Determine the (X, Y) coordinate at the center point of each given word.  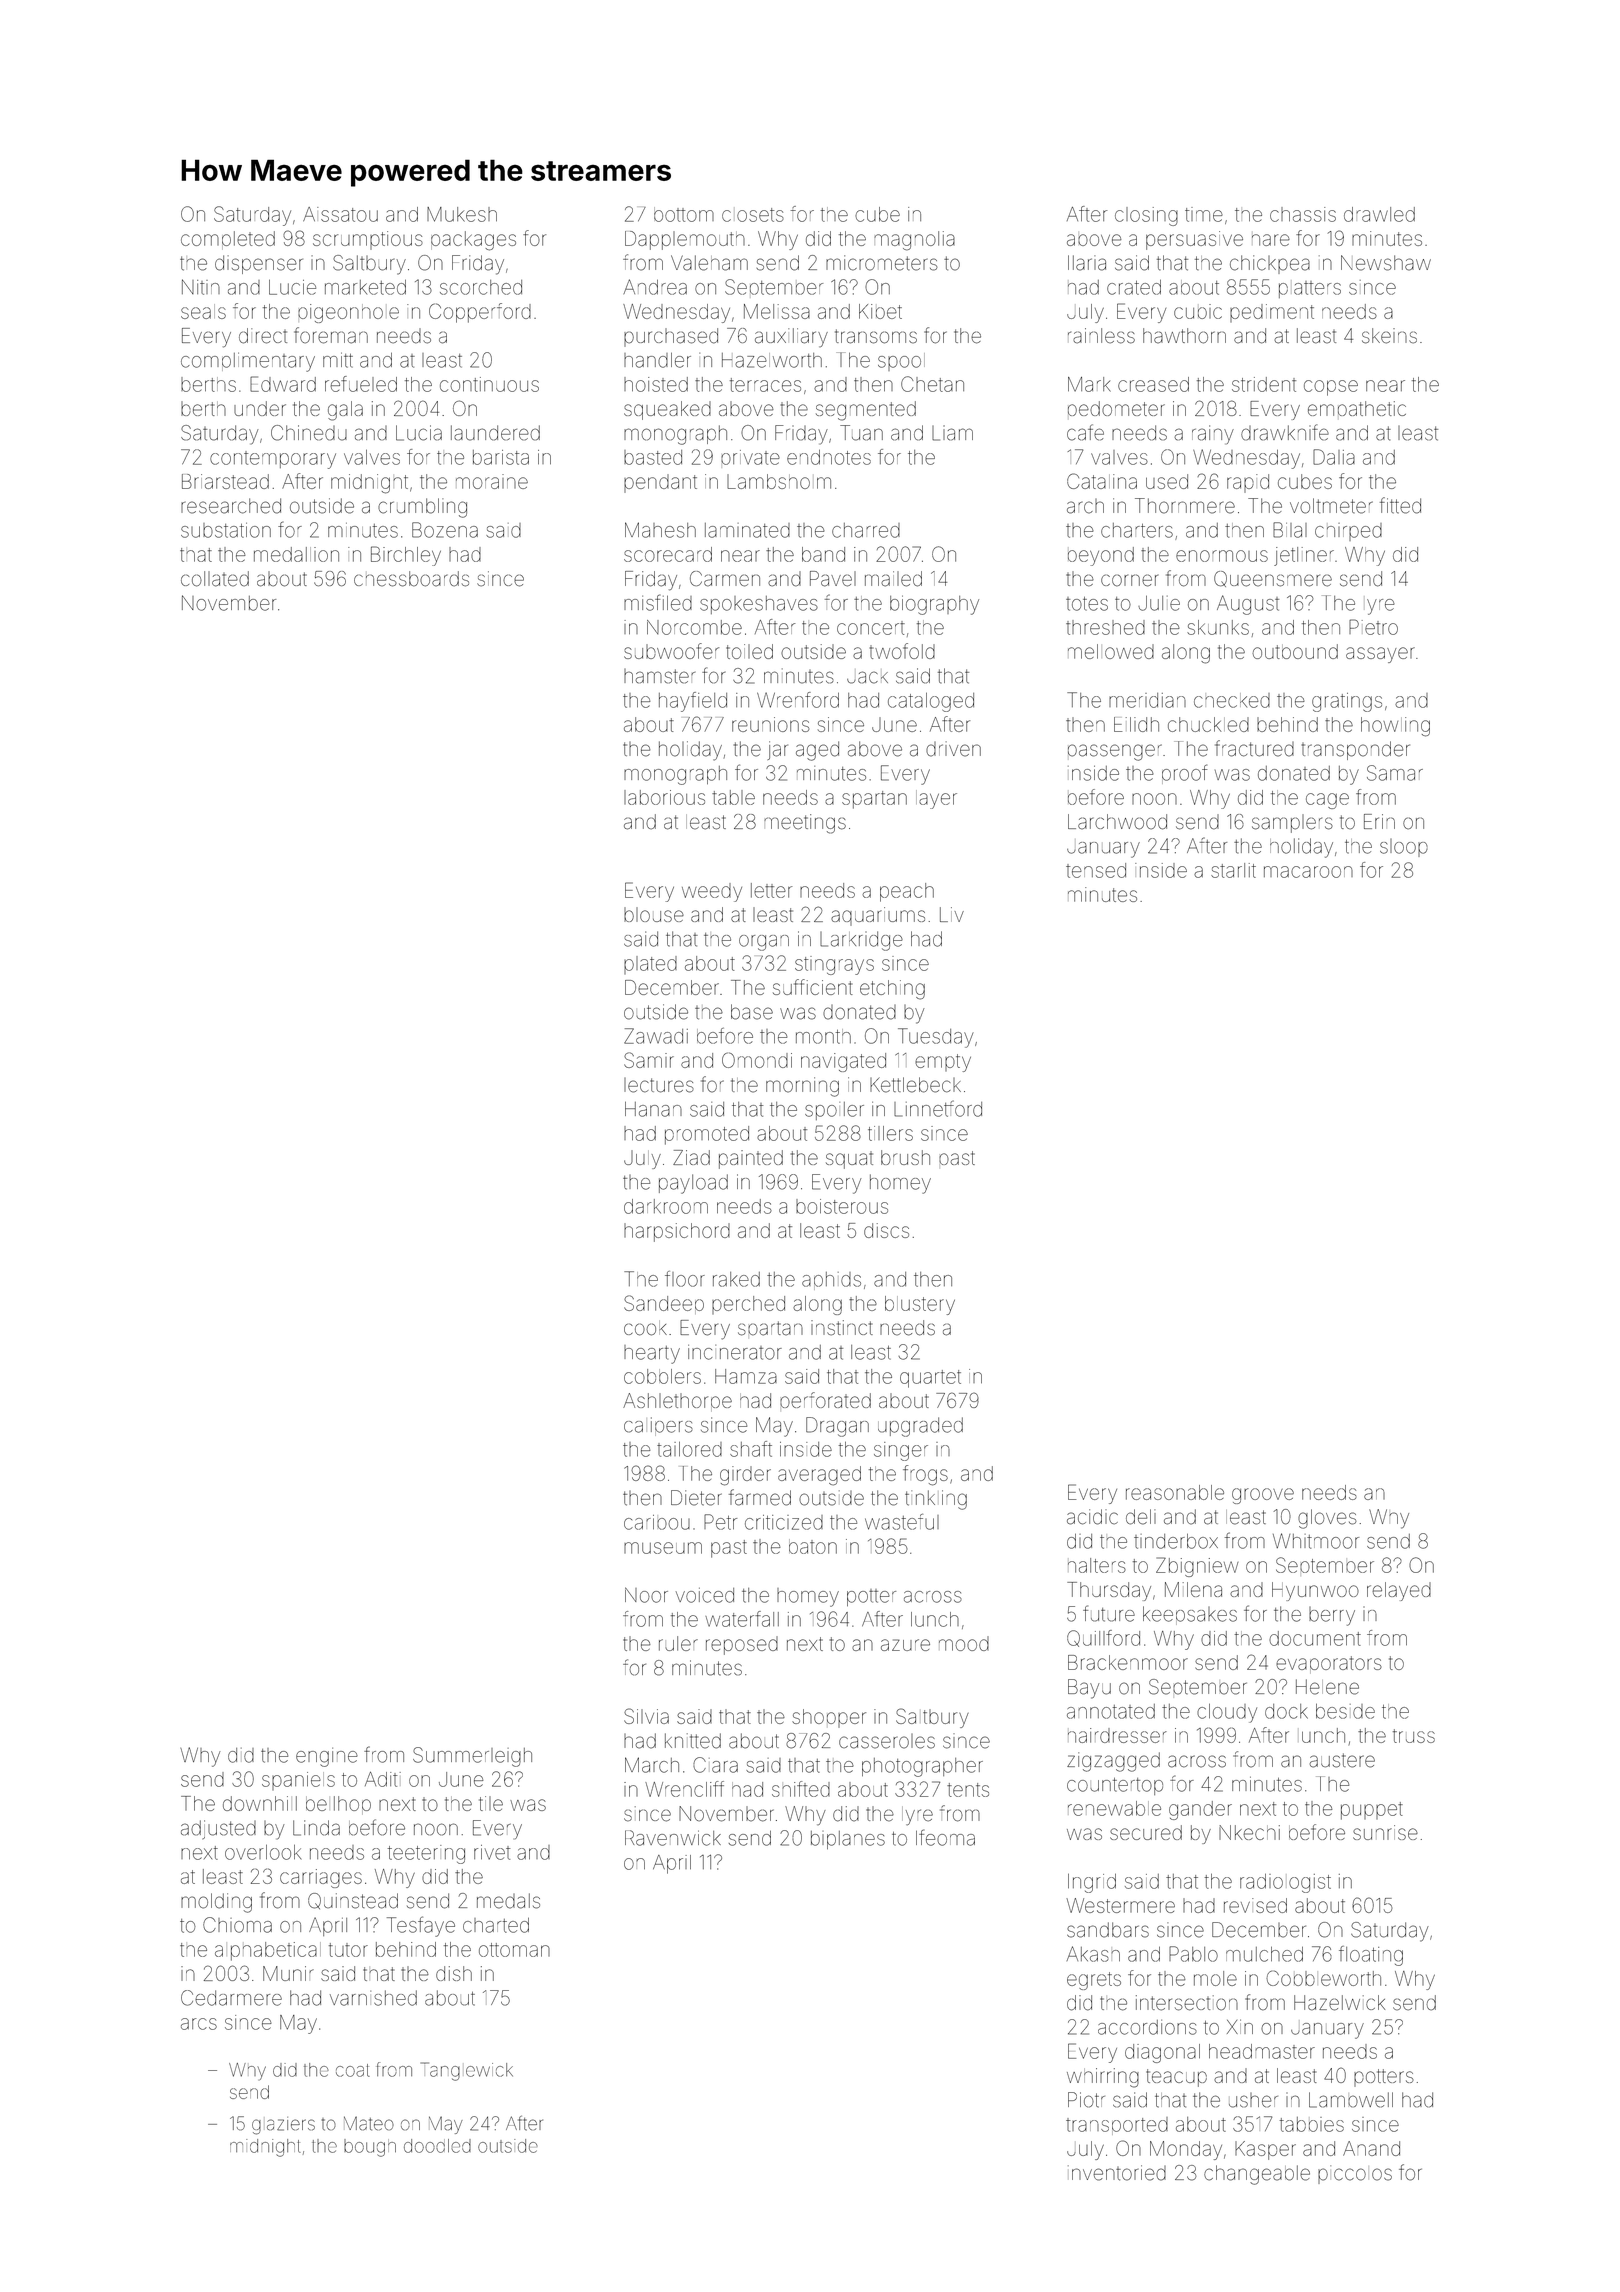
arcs (199, 2024)
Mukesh (462, 214)
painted (751, 1159)
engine (327, 1757)
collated (215, 579)
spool (901, 362)
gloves (1327, 1519)
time (1204, 214)
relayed (1399, 1591)
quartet (930, 1379)
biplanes (848, 1840)
